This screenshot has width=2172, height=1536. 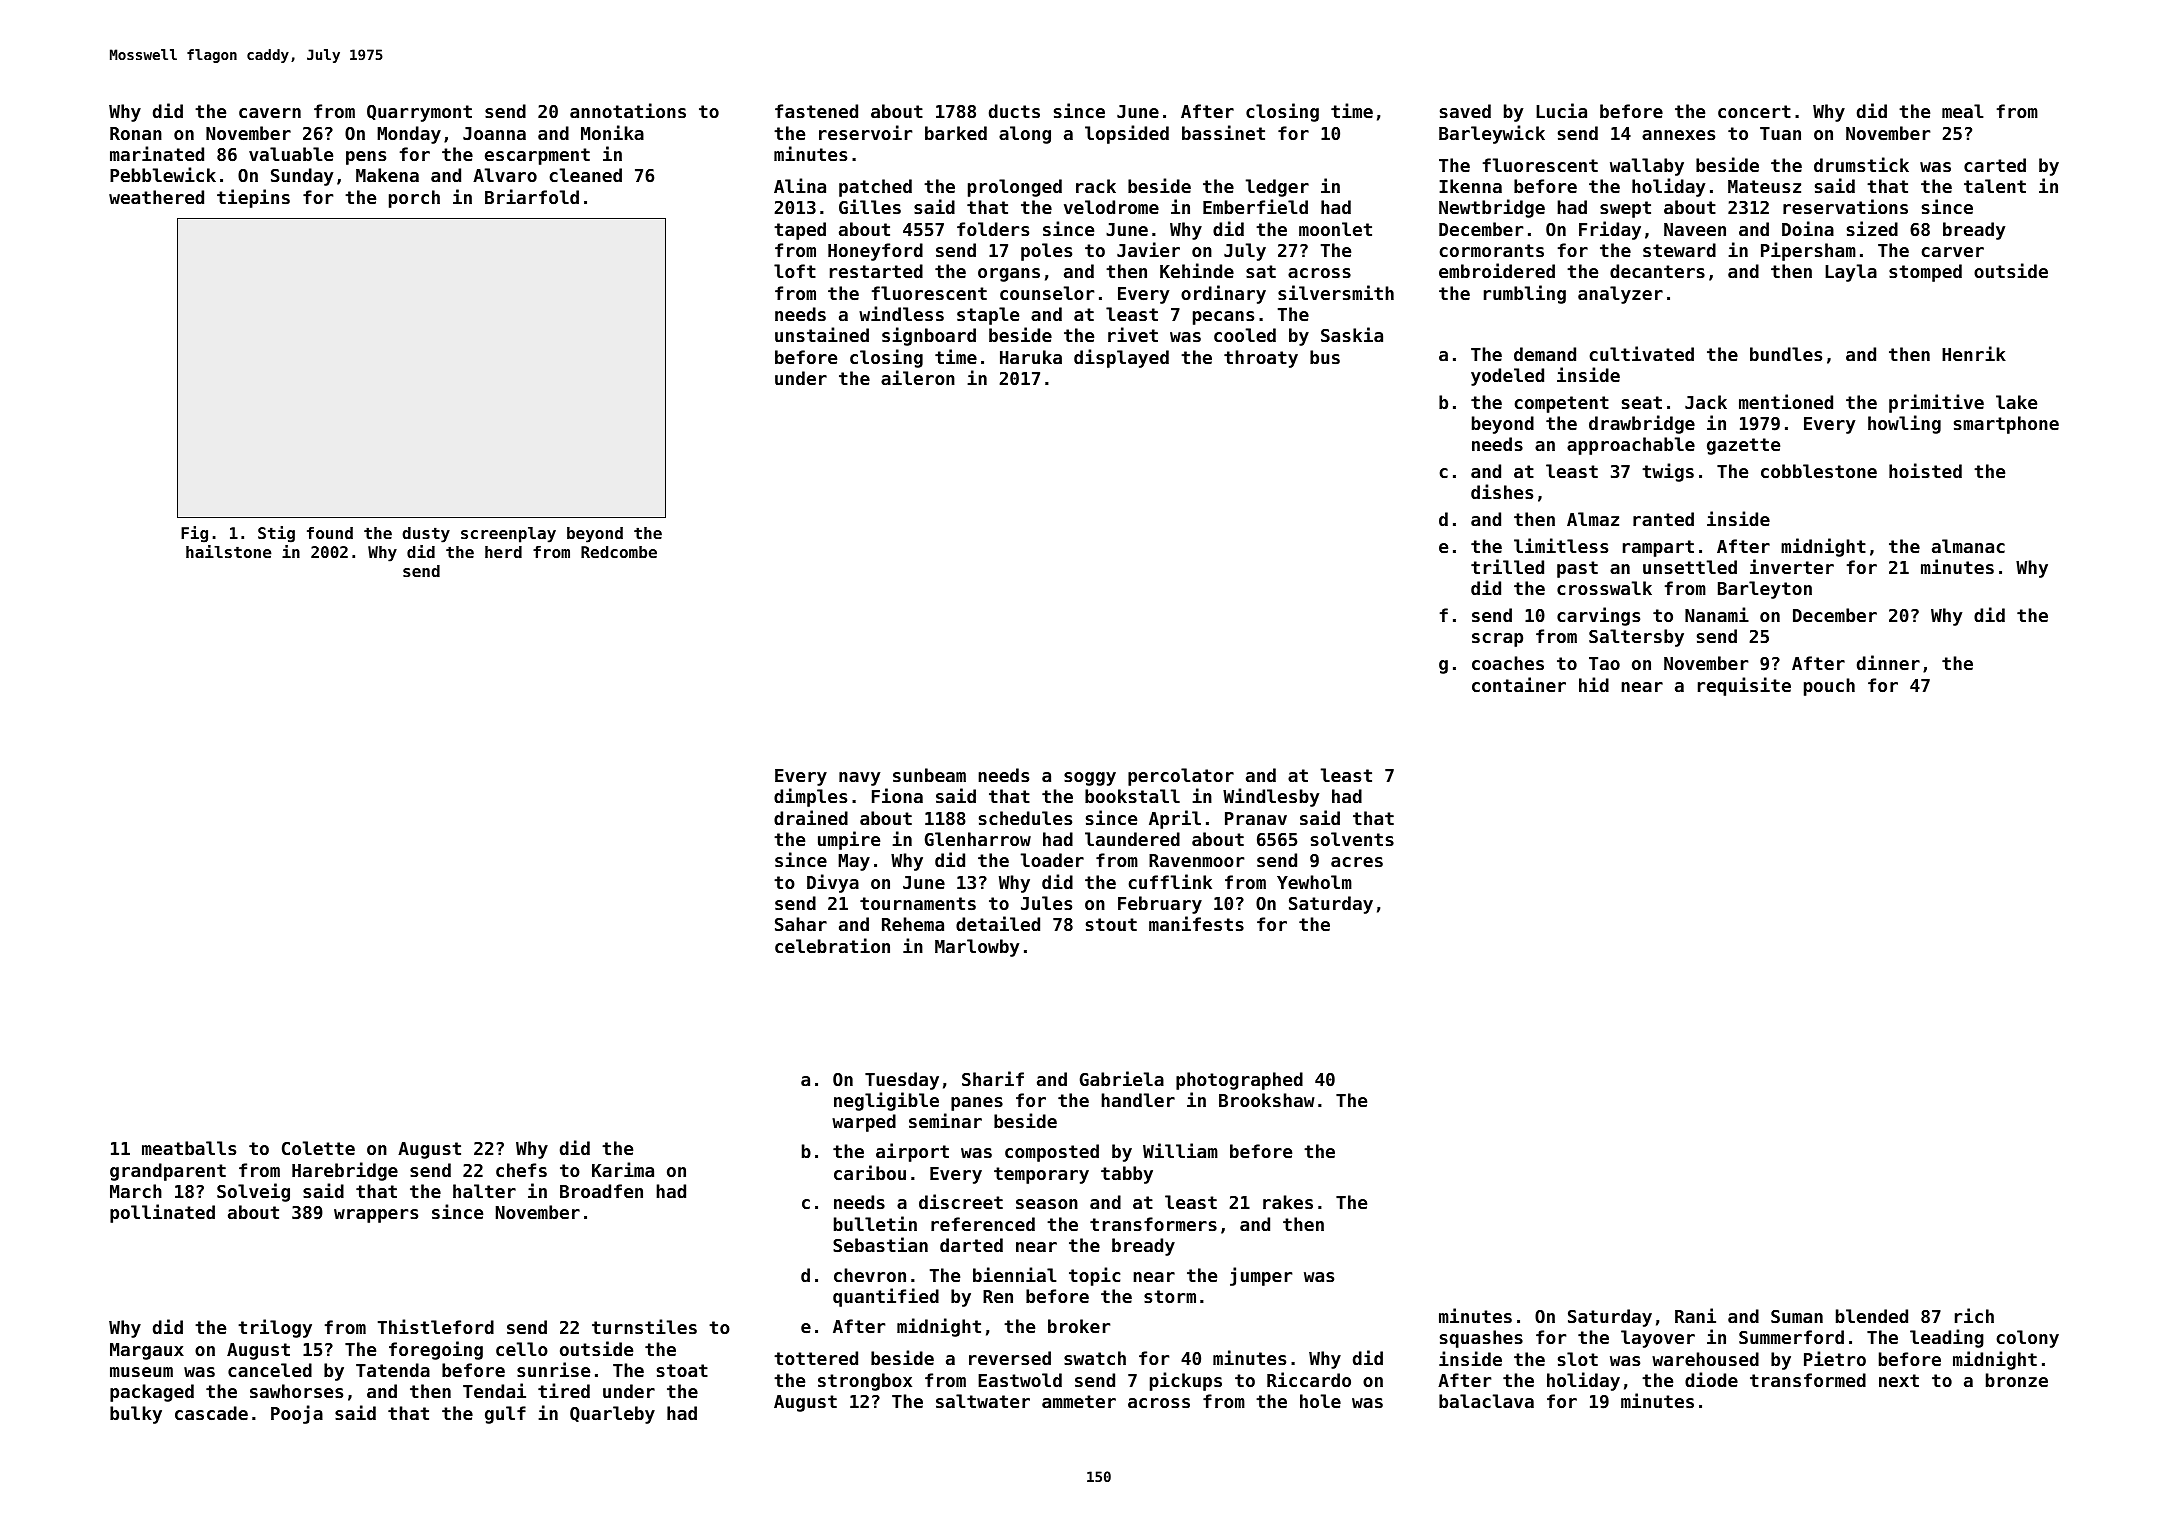 What do you see at coordinates (1744, 686) in the screenshot?
I see `requisite` at bounding box center [1744, 686].
